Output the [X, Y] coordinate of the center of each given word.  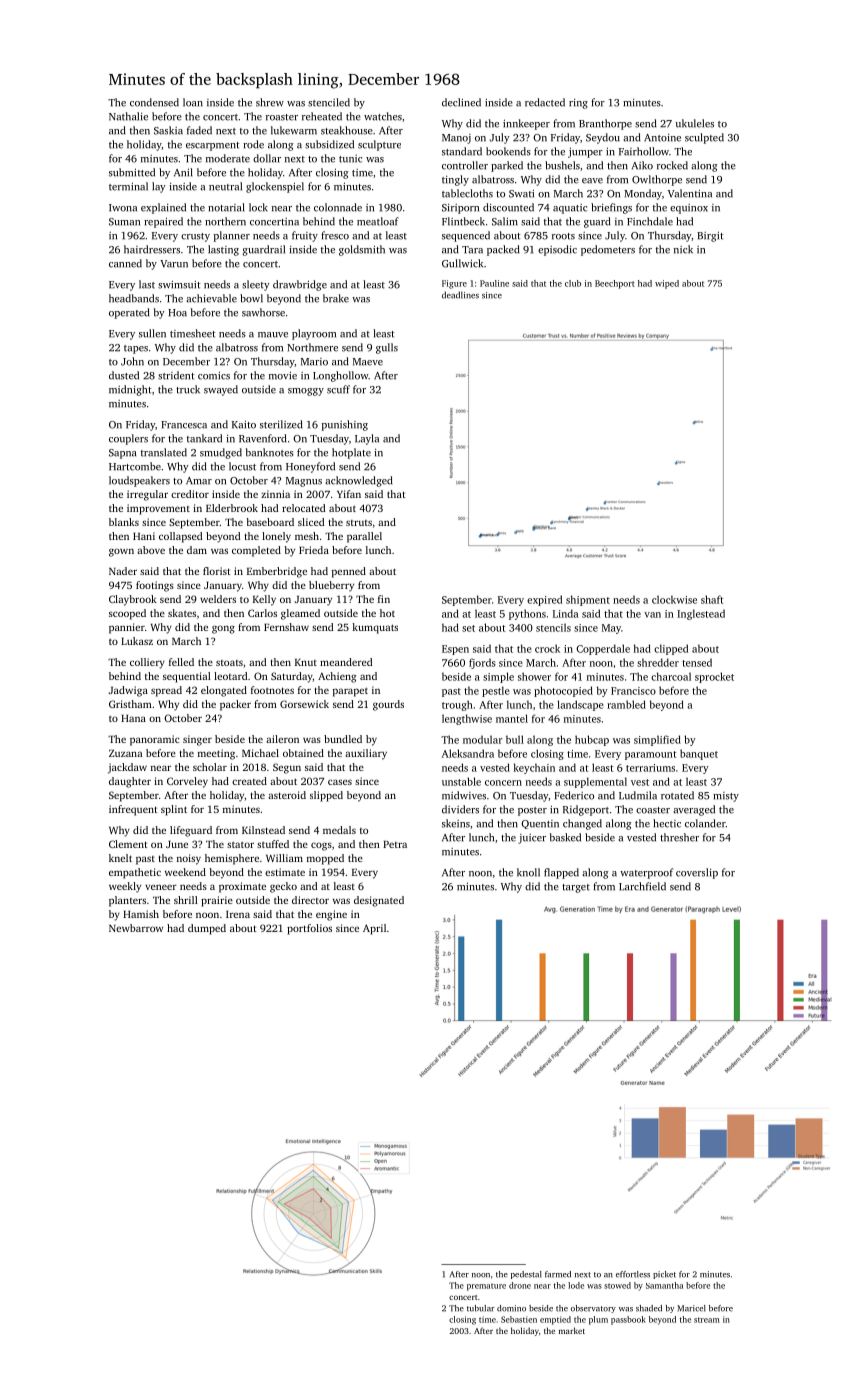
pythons [527, 614]
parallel [364, 537]
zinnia [275, 494]
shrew [270, 102]
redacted [545, 102]
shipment [588, 600]
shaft [712, 599]
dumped [207, 929]
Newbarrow [136, 928]
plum [598, 1320]
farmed [558, 1274]
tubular [481, 1308]
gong [223, 629]
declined [461, 102]
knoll [528, 872]
